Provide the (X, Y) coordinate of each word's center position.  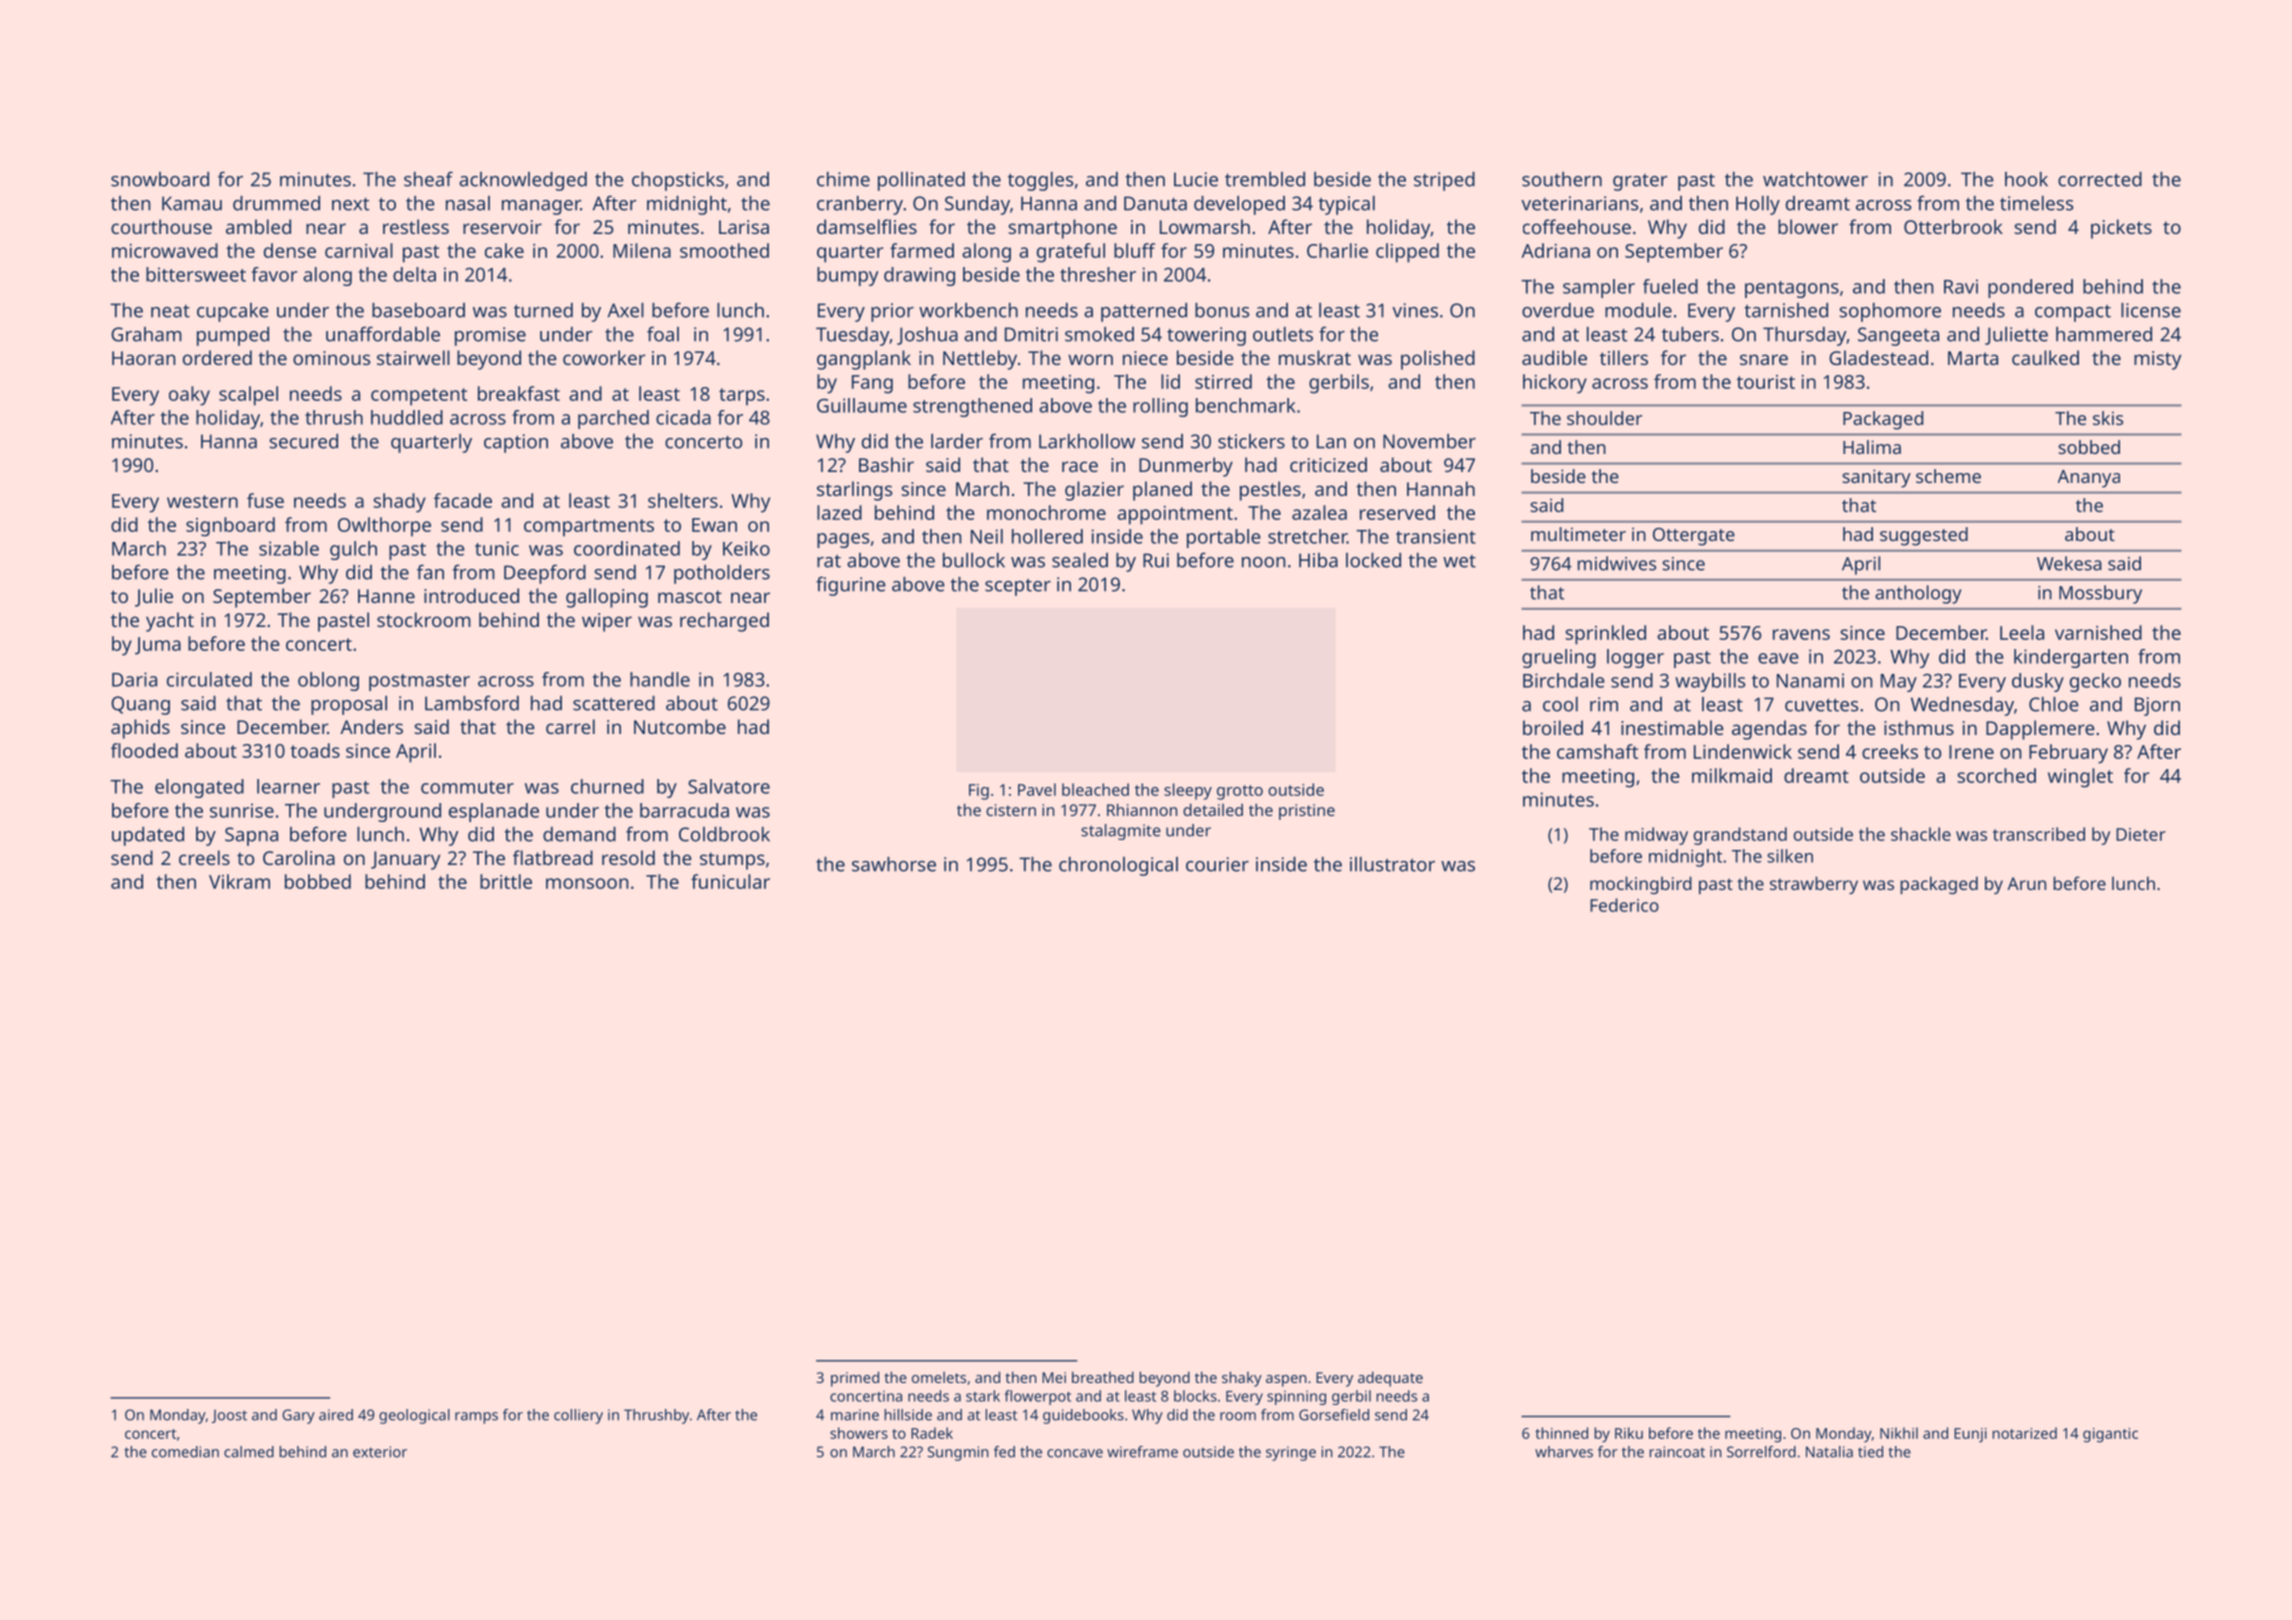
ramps (476, 1418)
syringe (1291, 1453)
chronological (1118, 866)
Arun (2026, 883)
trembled (1265, 179)
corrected (2100, 179)
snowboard (160, 179)
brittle (506, 881)
